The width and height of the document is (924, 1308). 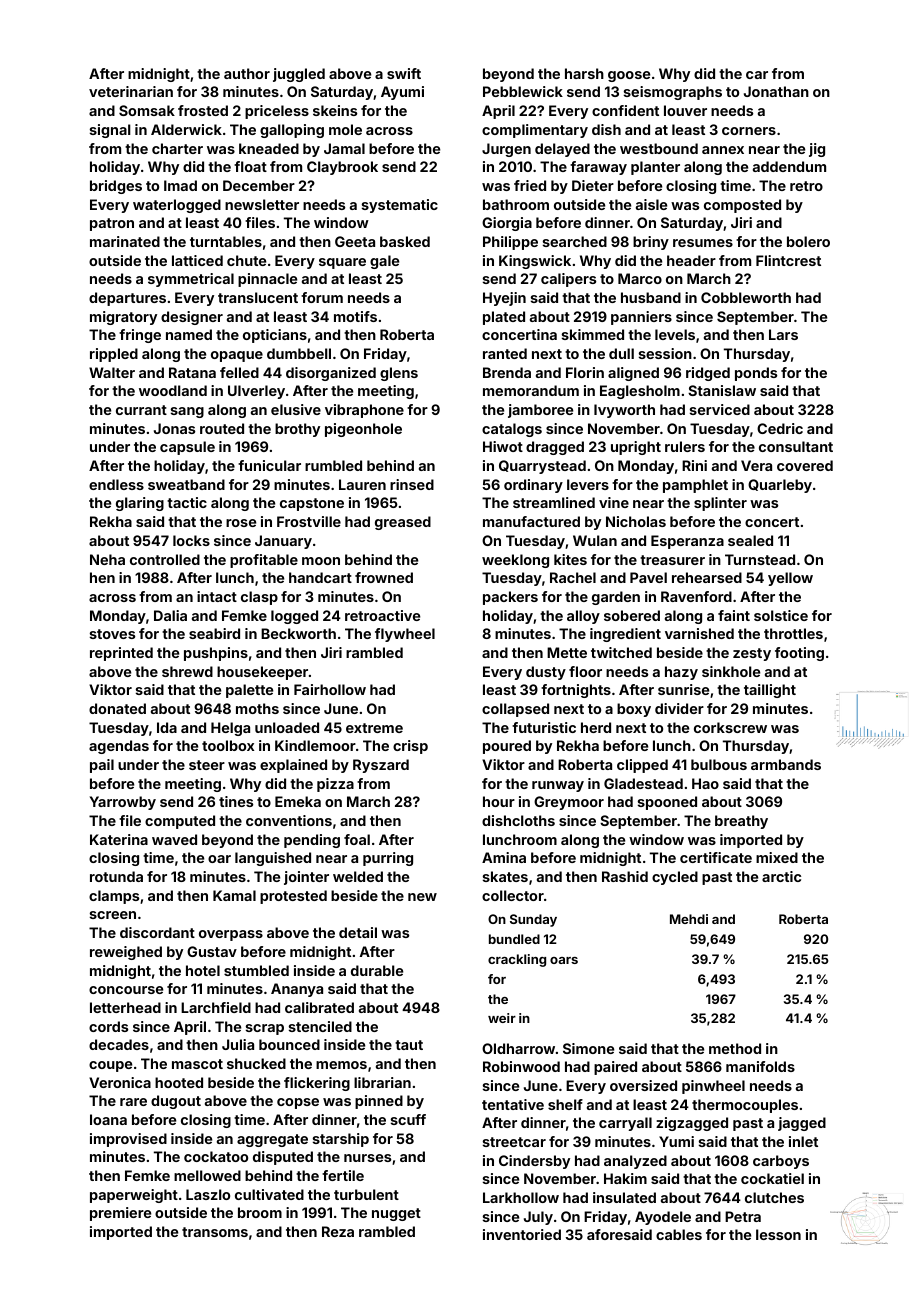 What do you see at coordinates (512, 430) in the document?
I see `catalogs` at bounding box center [512, 430].
